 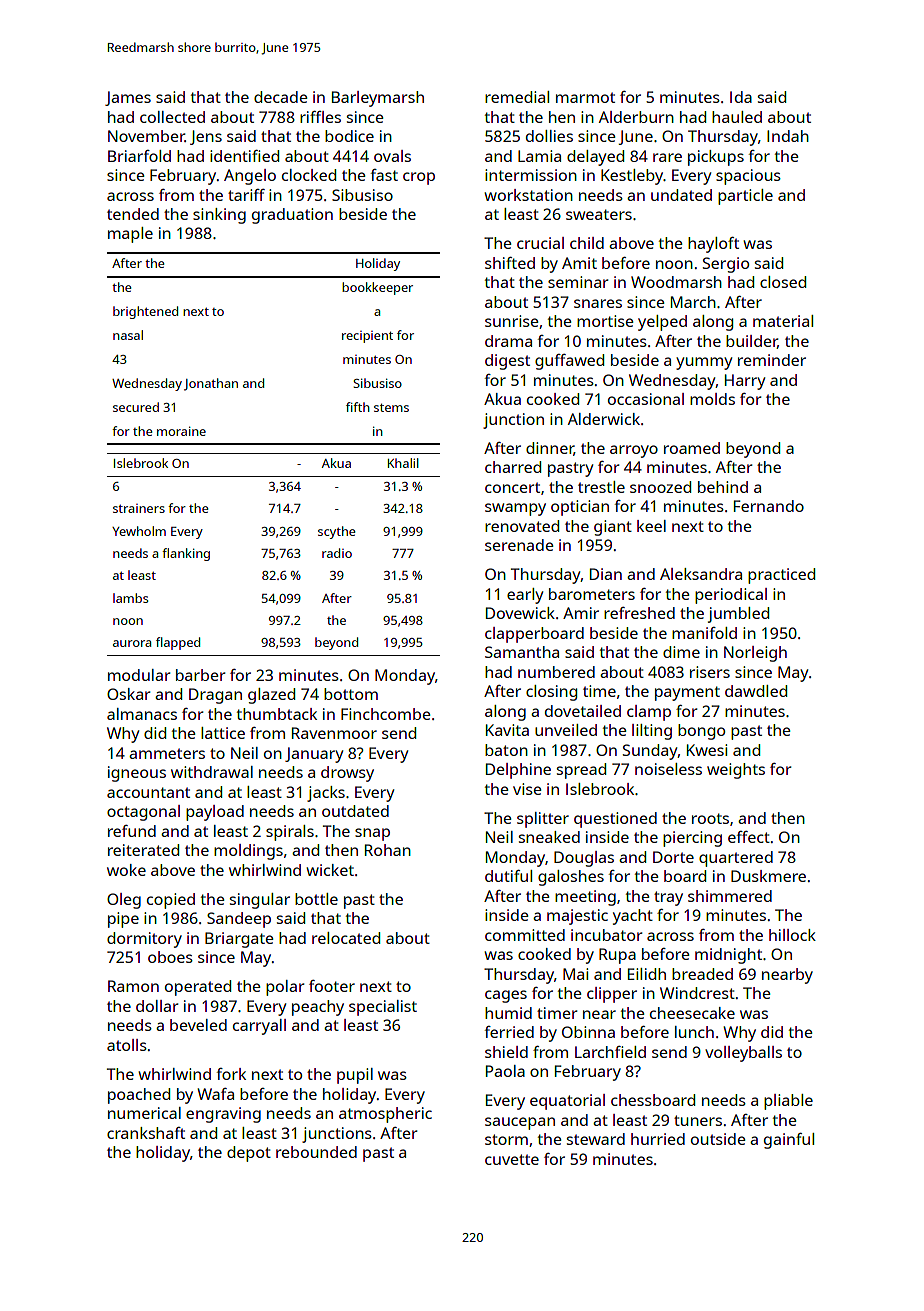 I want to click on Paola, so click(x=505, y=1071).
